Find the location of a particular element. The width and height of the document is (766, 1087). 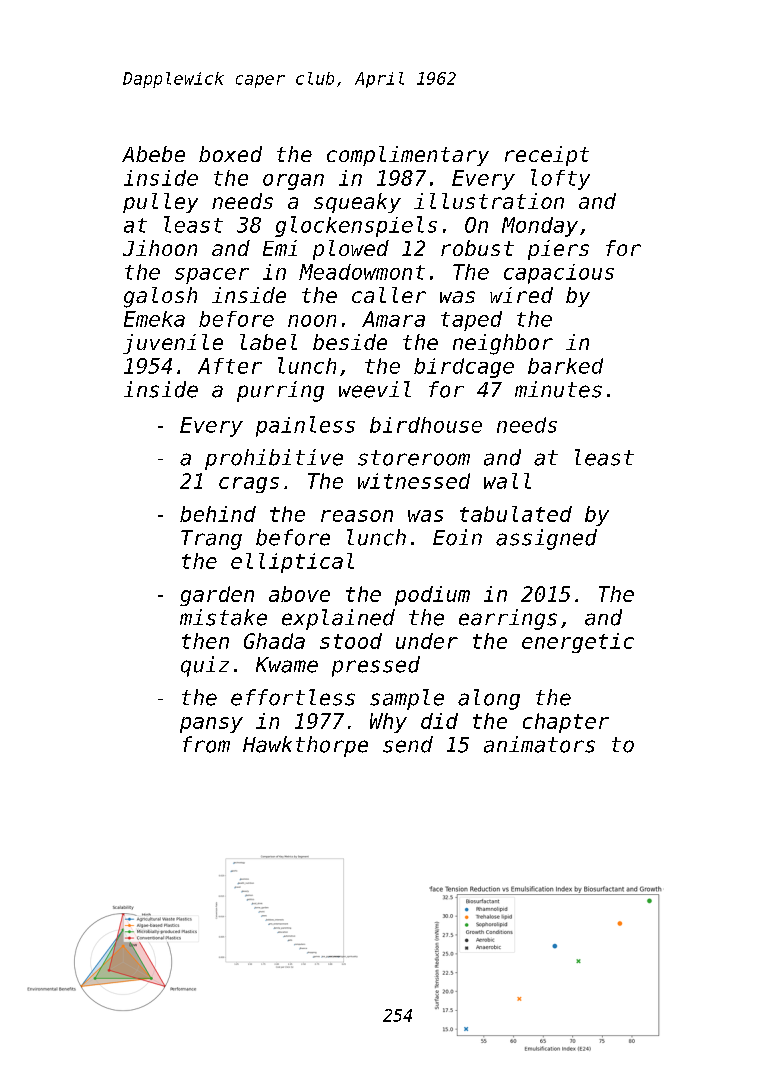

effortless is located at coordinates (293, 697).
